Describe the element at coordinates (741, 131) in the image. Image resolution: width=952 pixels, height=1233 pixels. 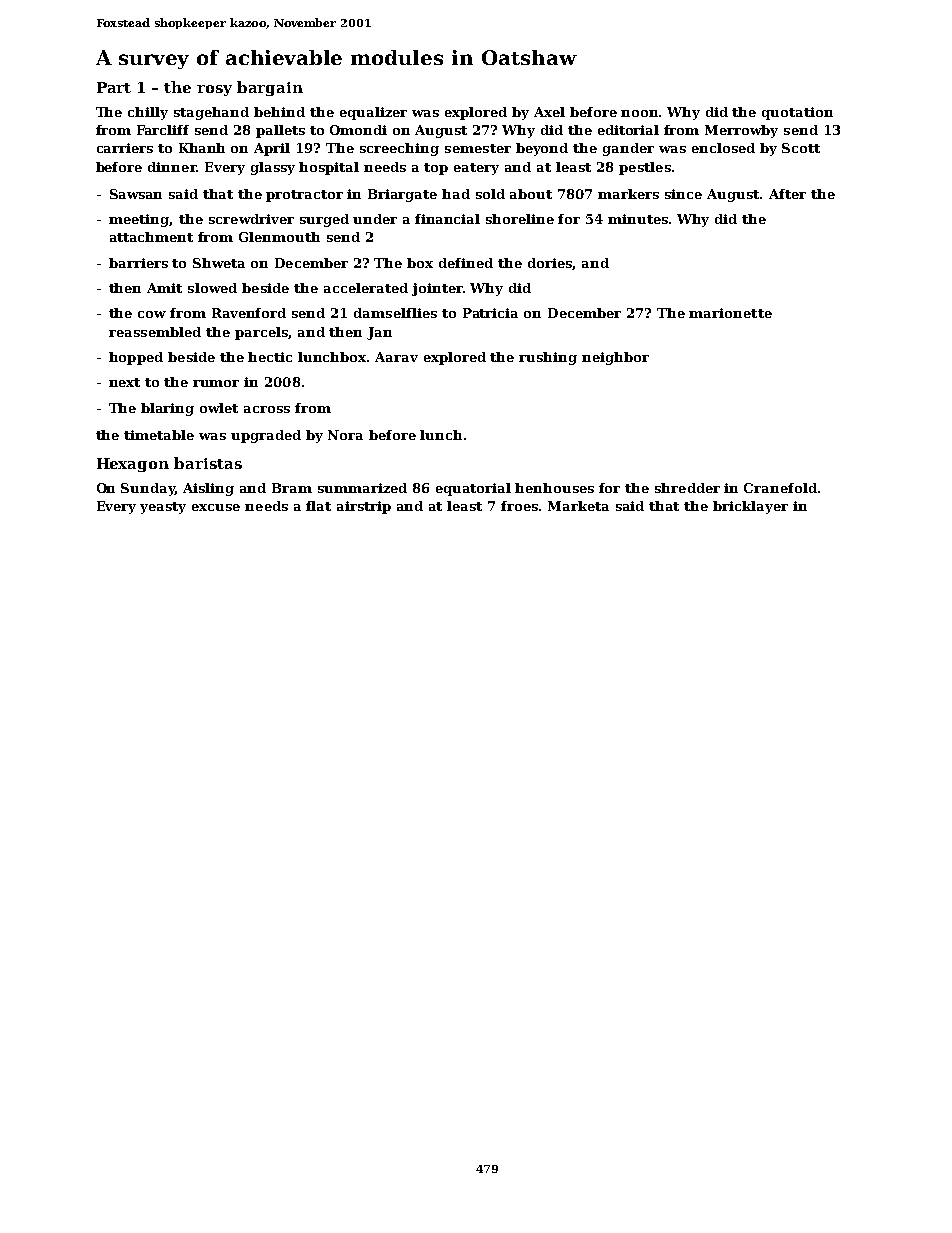
I see `Merrowby` at that location.
